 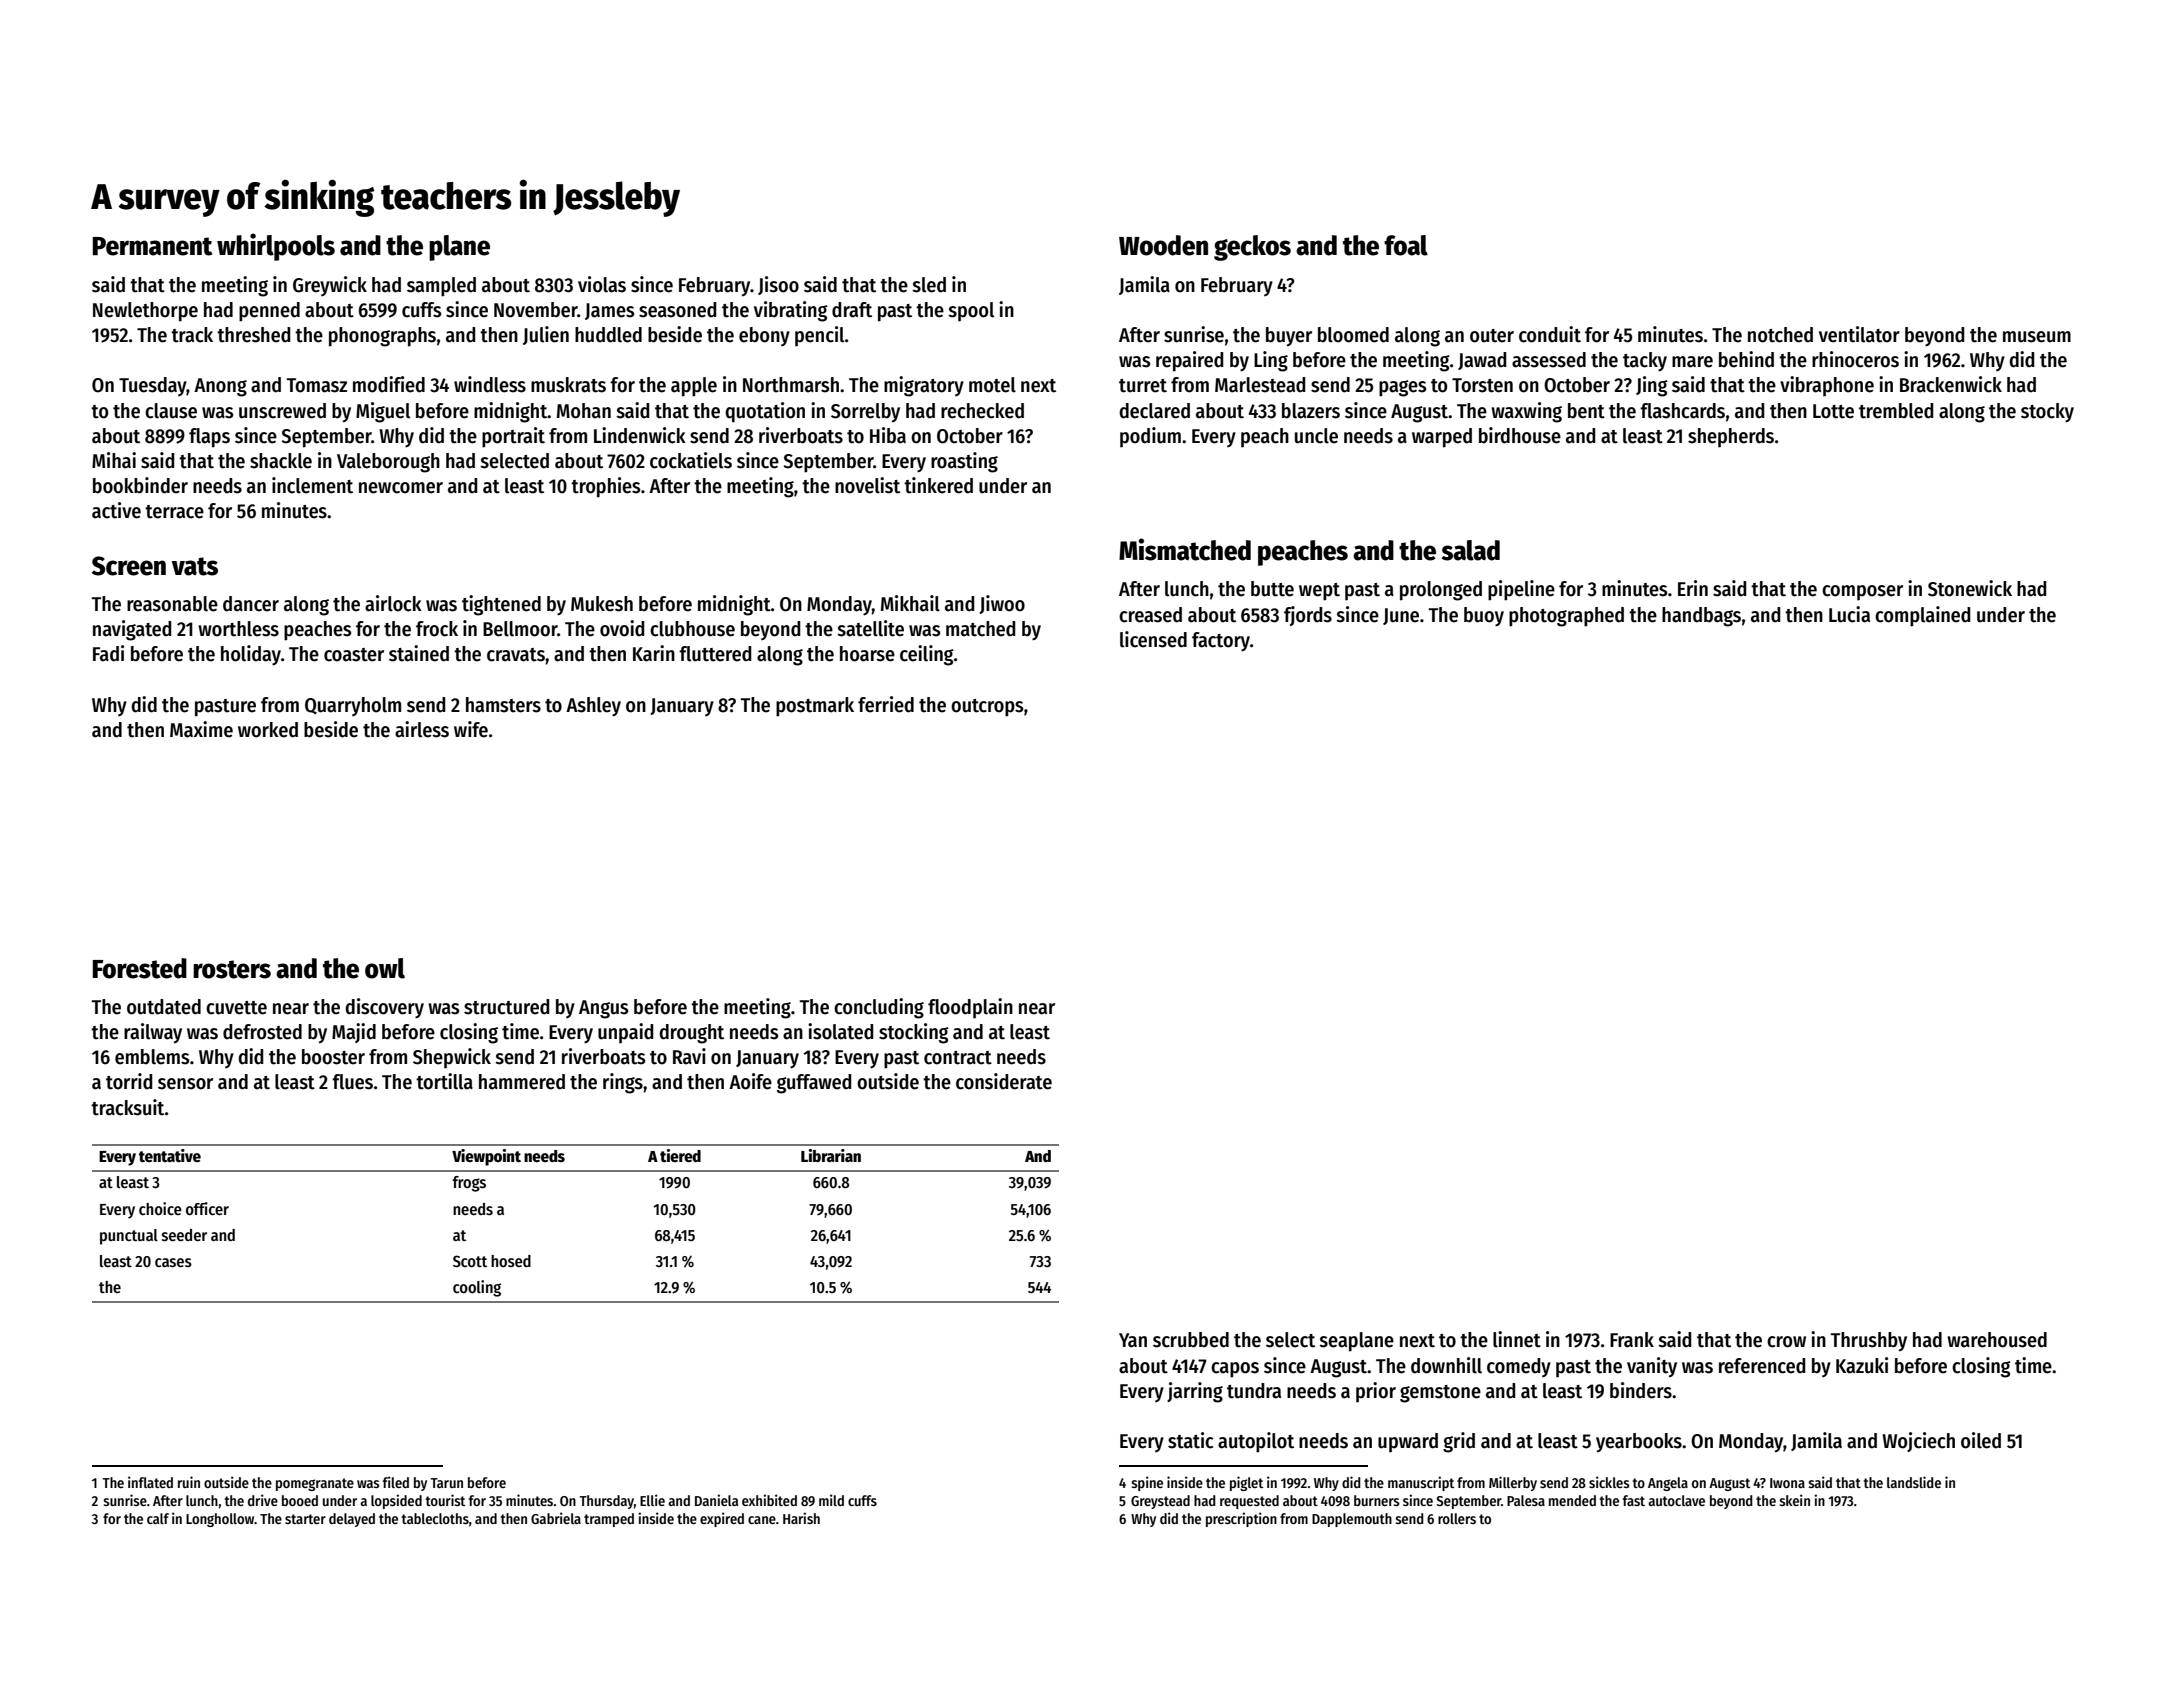 What do you see at coordinates (1786, 1342) in the screenshot?
I see `crow` at bounding box center [1786, 1342].
